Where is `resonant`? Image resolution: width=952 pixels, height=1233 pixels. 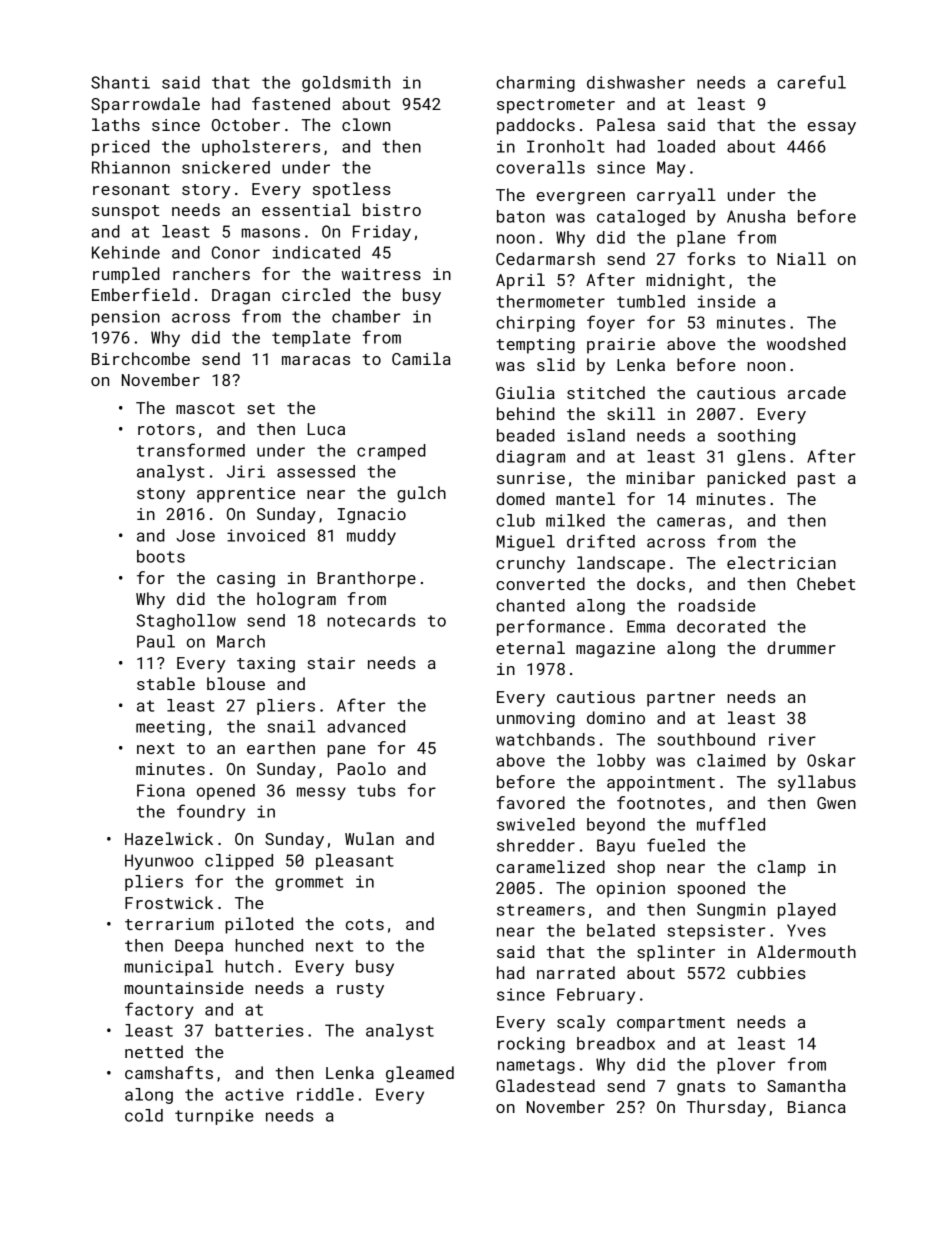
resonant is located at coordinates (131, 189).
